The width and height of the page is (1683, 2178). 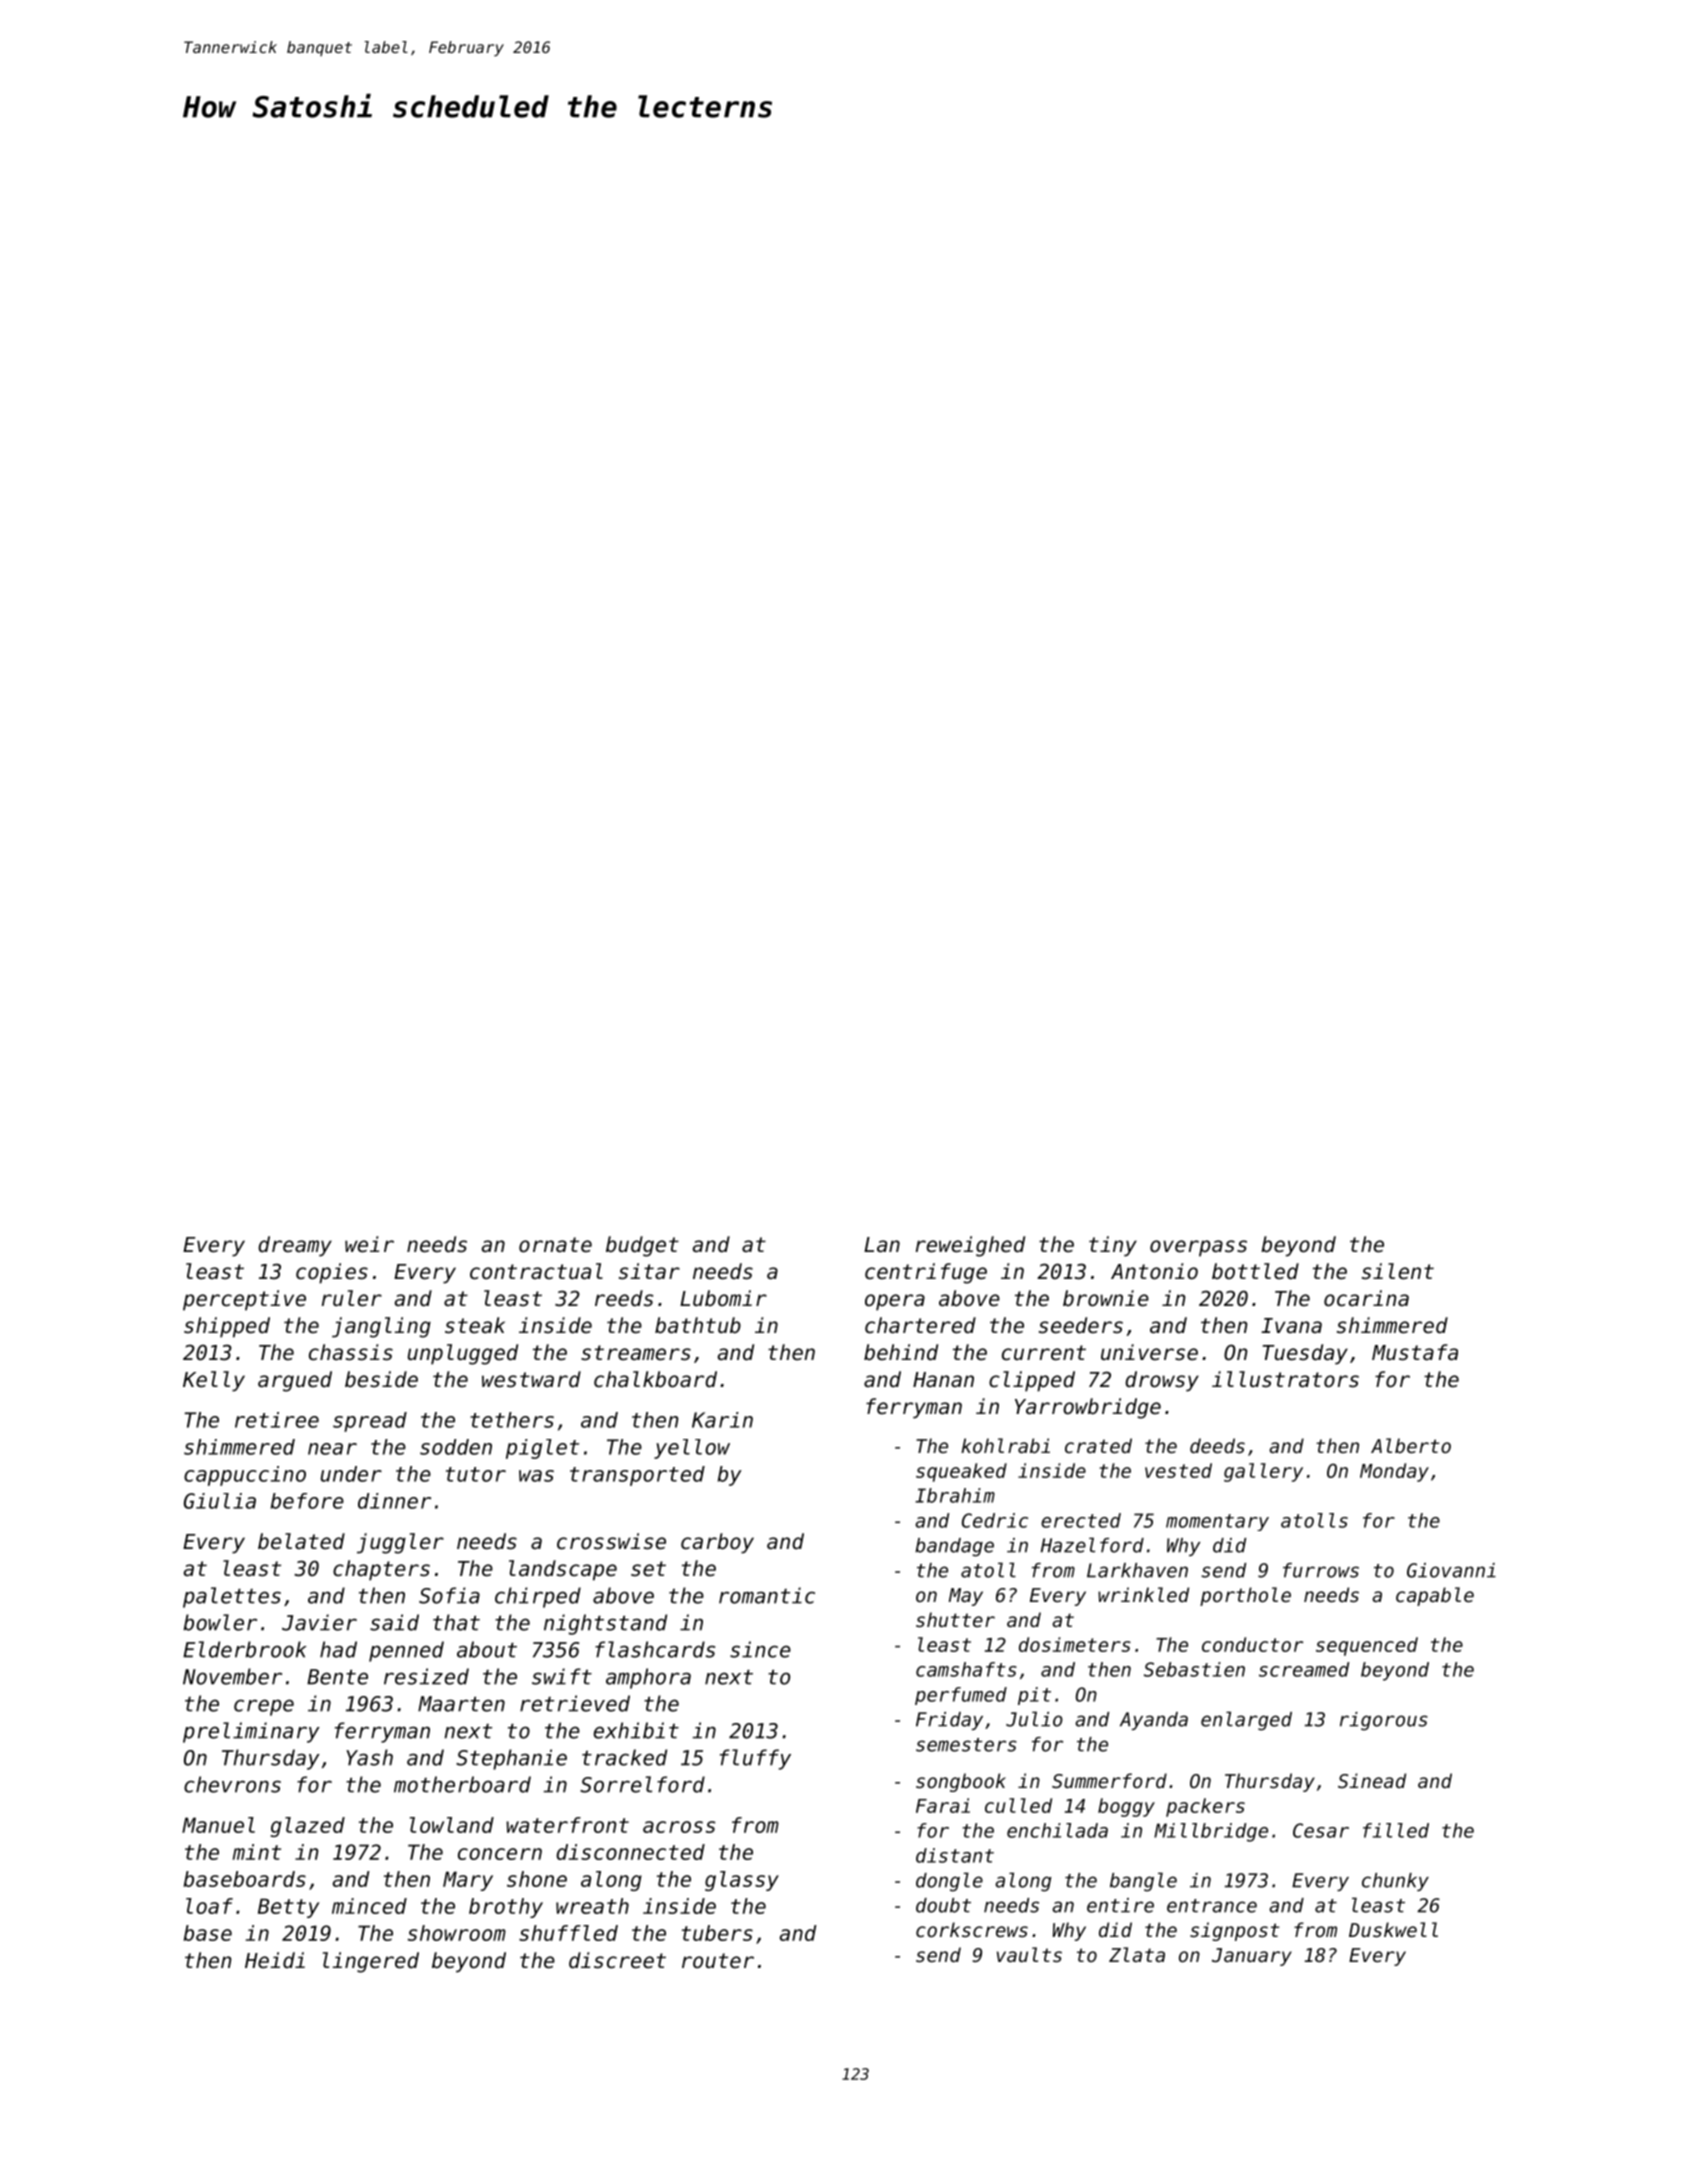 What do you see at coordinates (1305, 1354) in the page?
I see `Tuesday` at bounding box center [1305, 1354].
